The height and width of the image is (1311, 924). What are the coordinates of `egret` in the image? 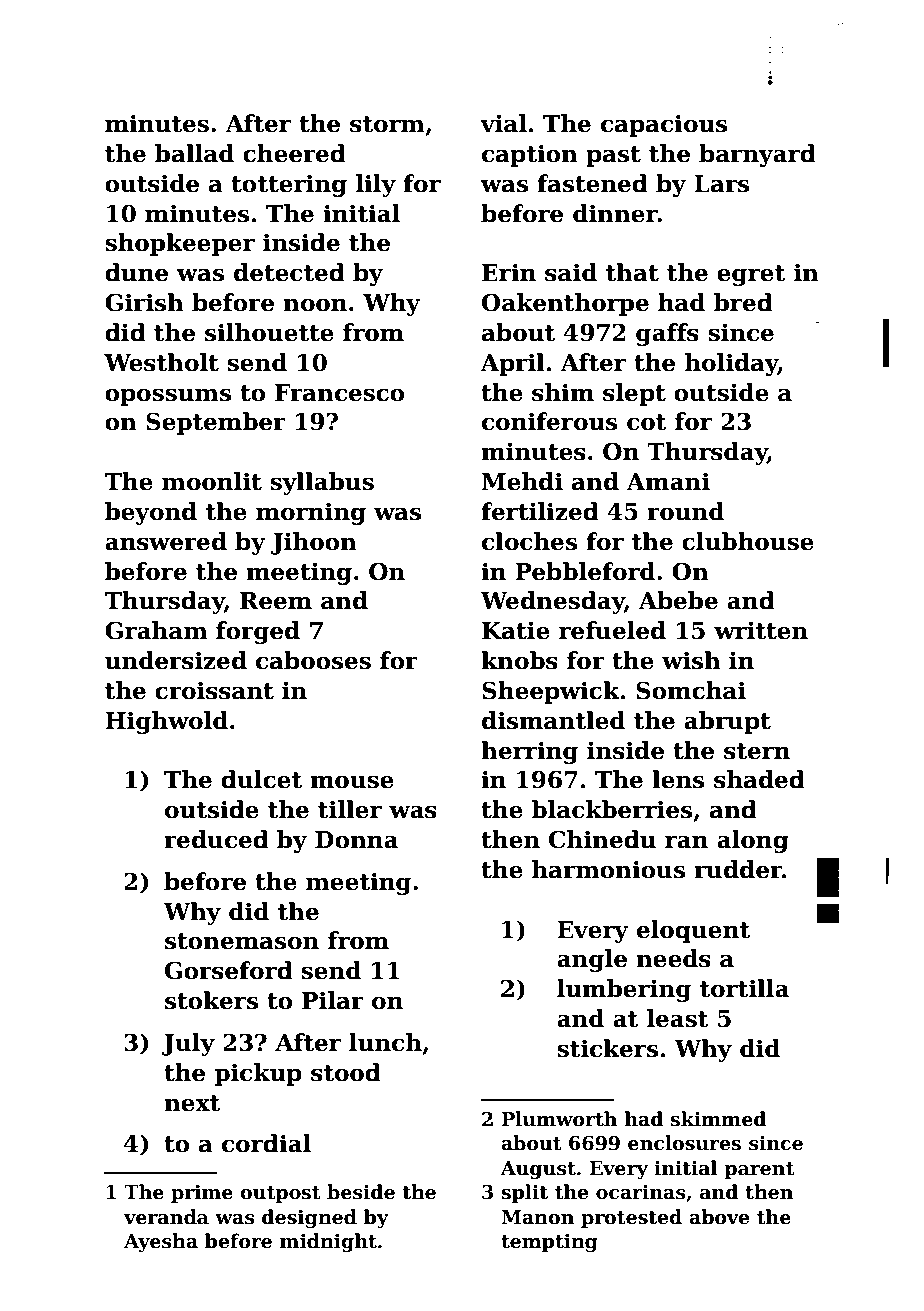 It's located at (751, 275).
